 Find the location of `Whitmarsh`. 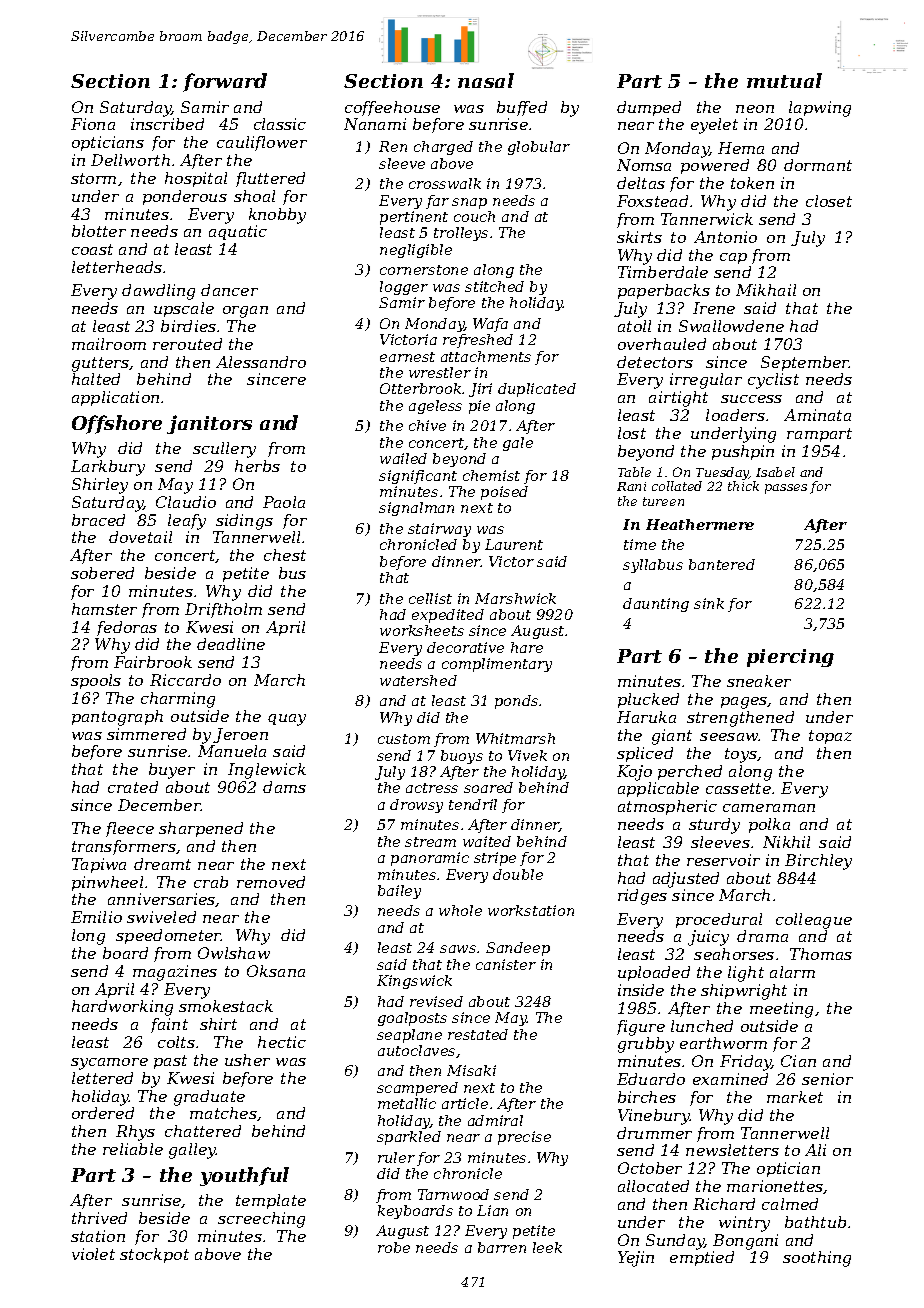

Whitmarsh is located at coordinates (515, 738).
